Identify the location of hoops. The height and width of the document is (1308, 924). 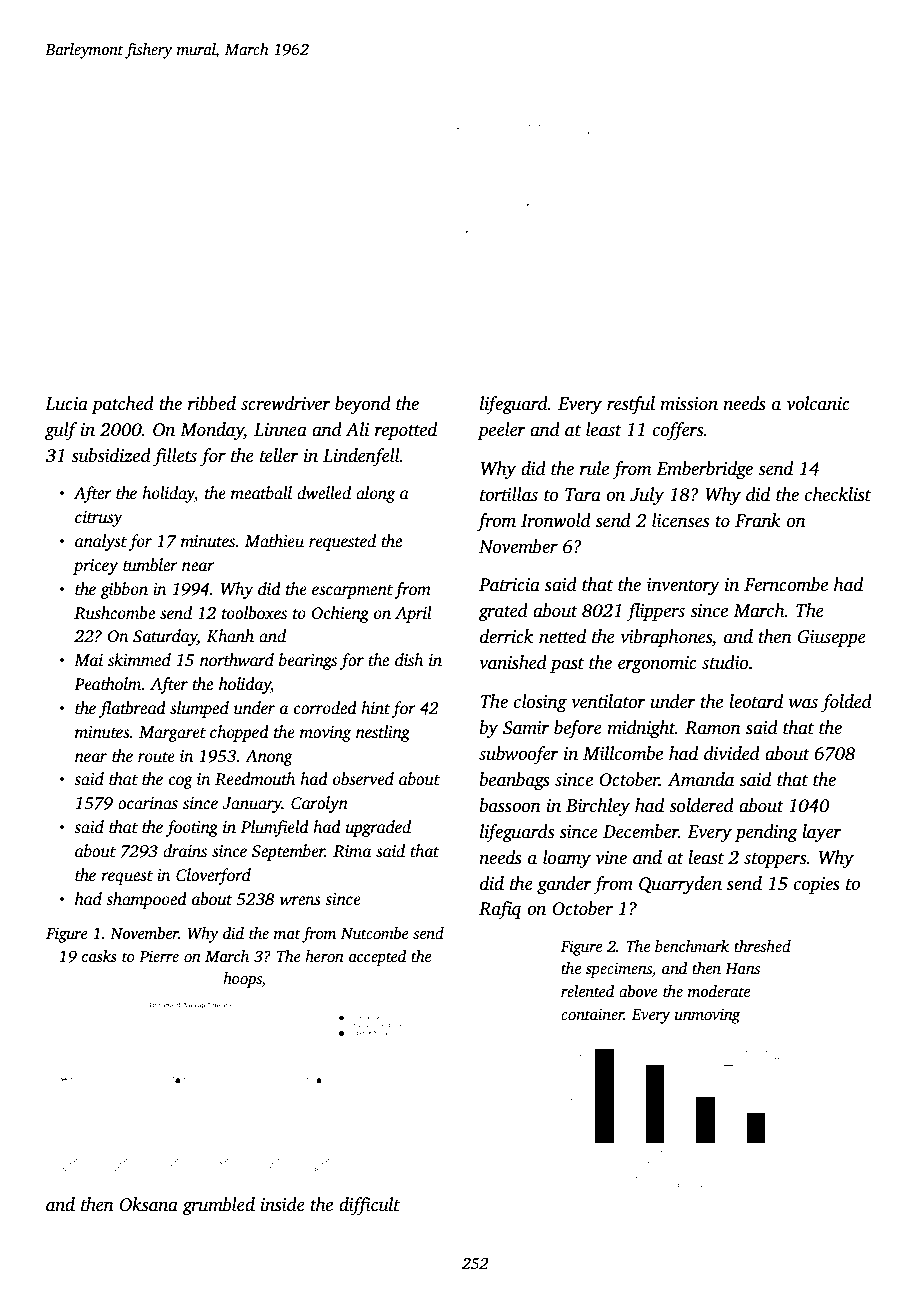
(242, 980).
